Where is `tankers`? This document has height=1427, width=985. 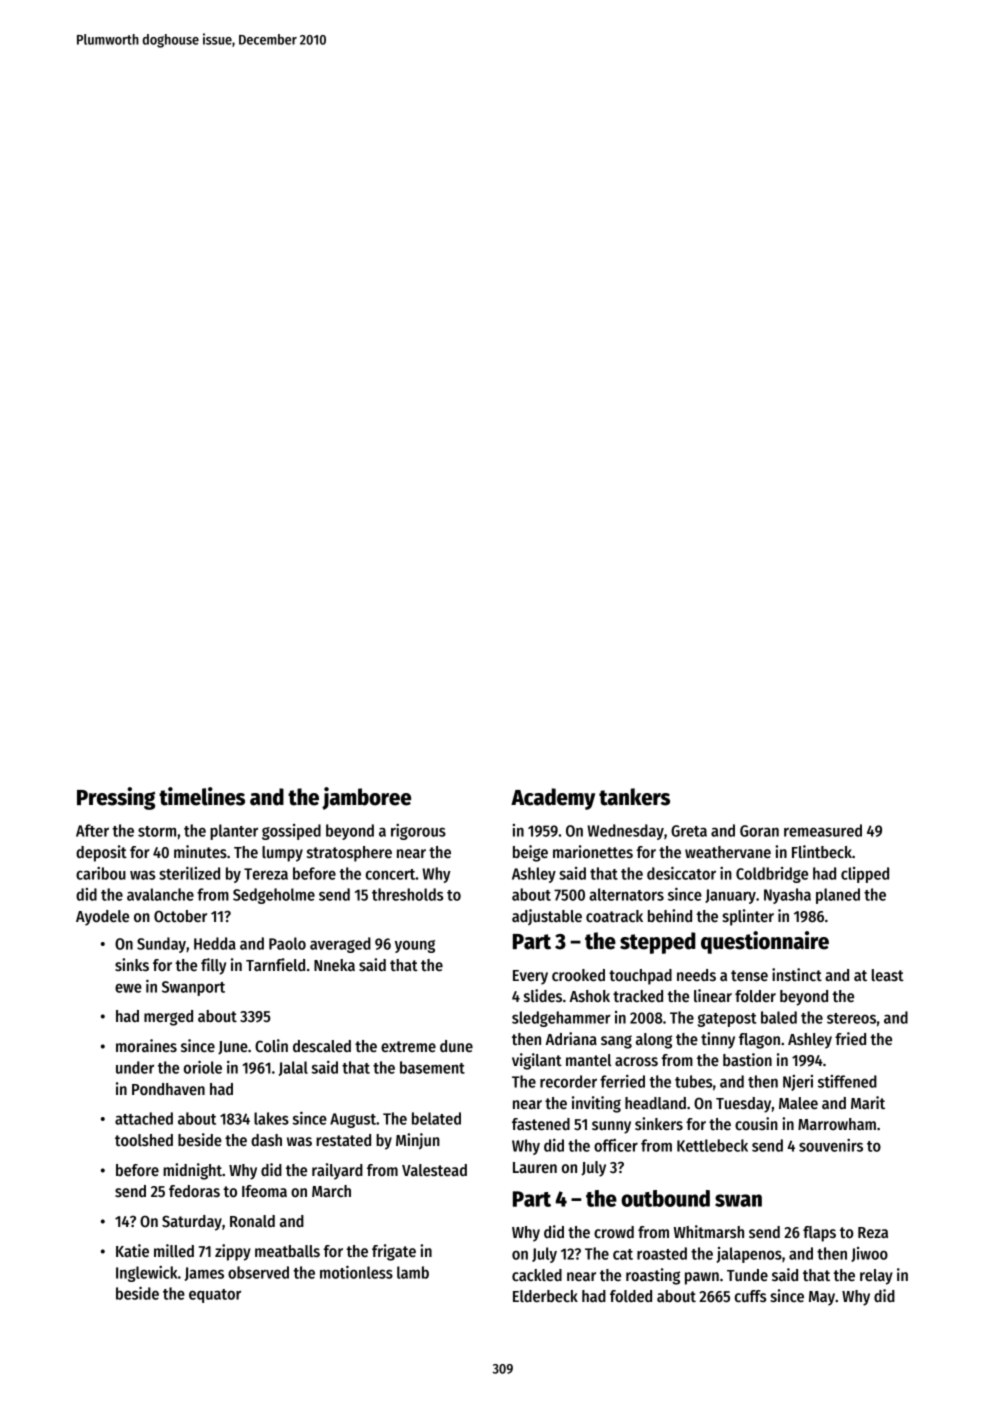
tankers is located at coordinates (634, 797).
